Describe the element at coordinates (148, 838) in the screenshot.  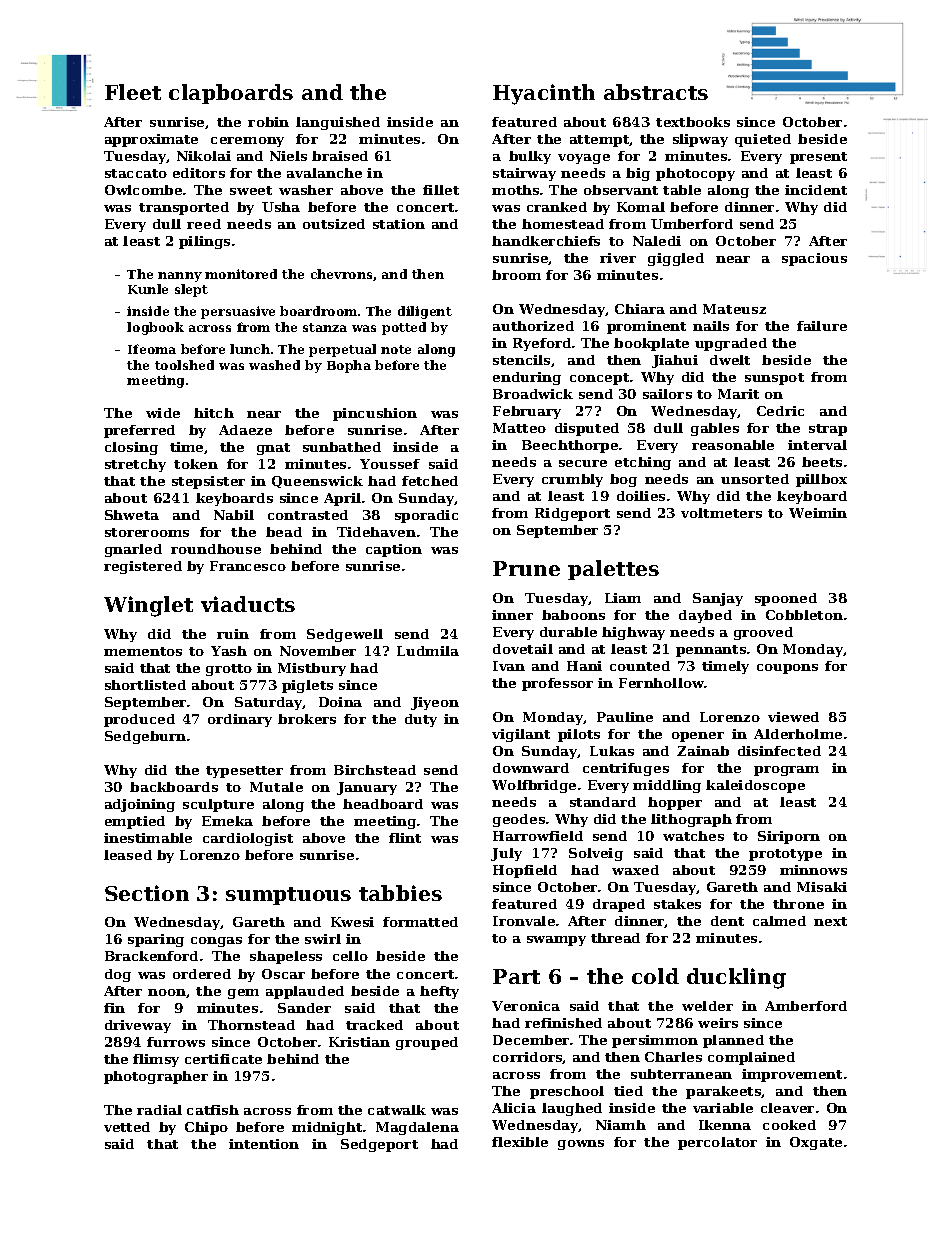
I see `inestimable` at that location.
